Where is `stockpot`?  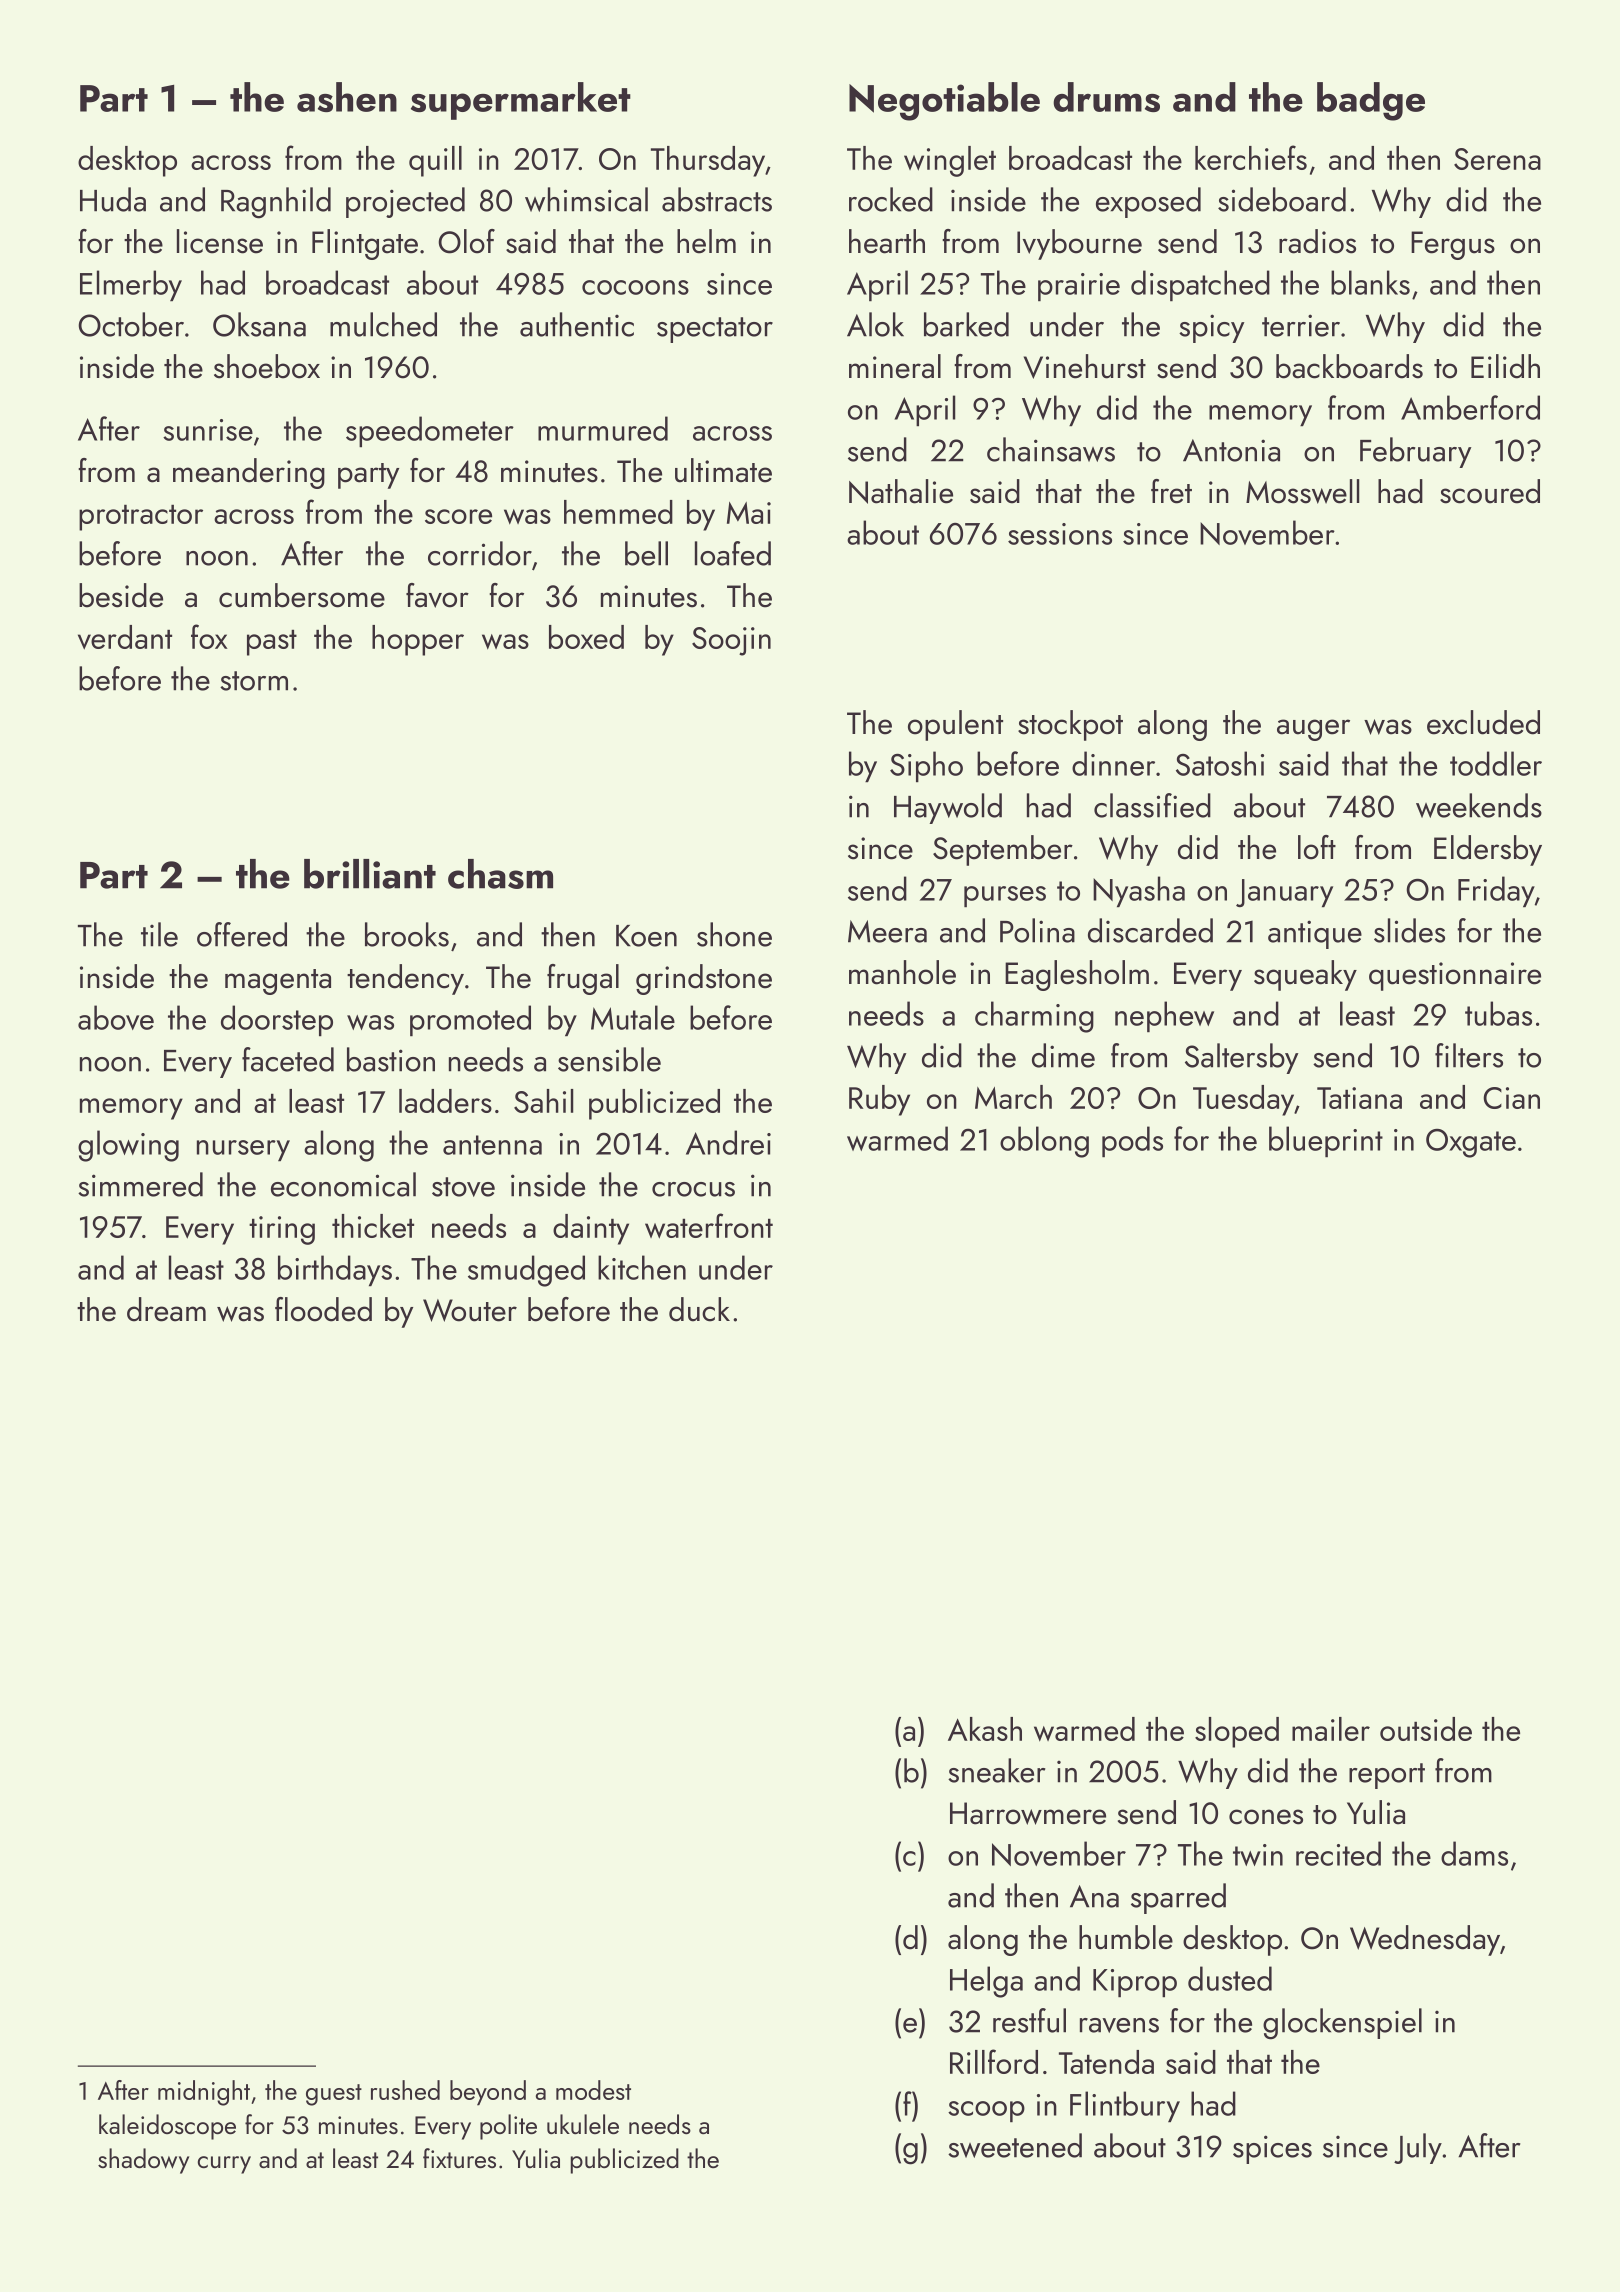
stockpot is located at coordinates (1070, 725).
